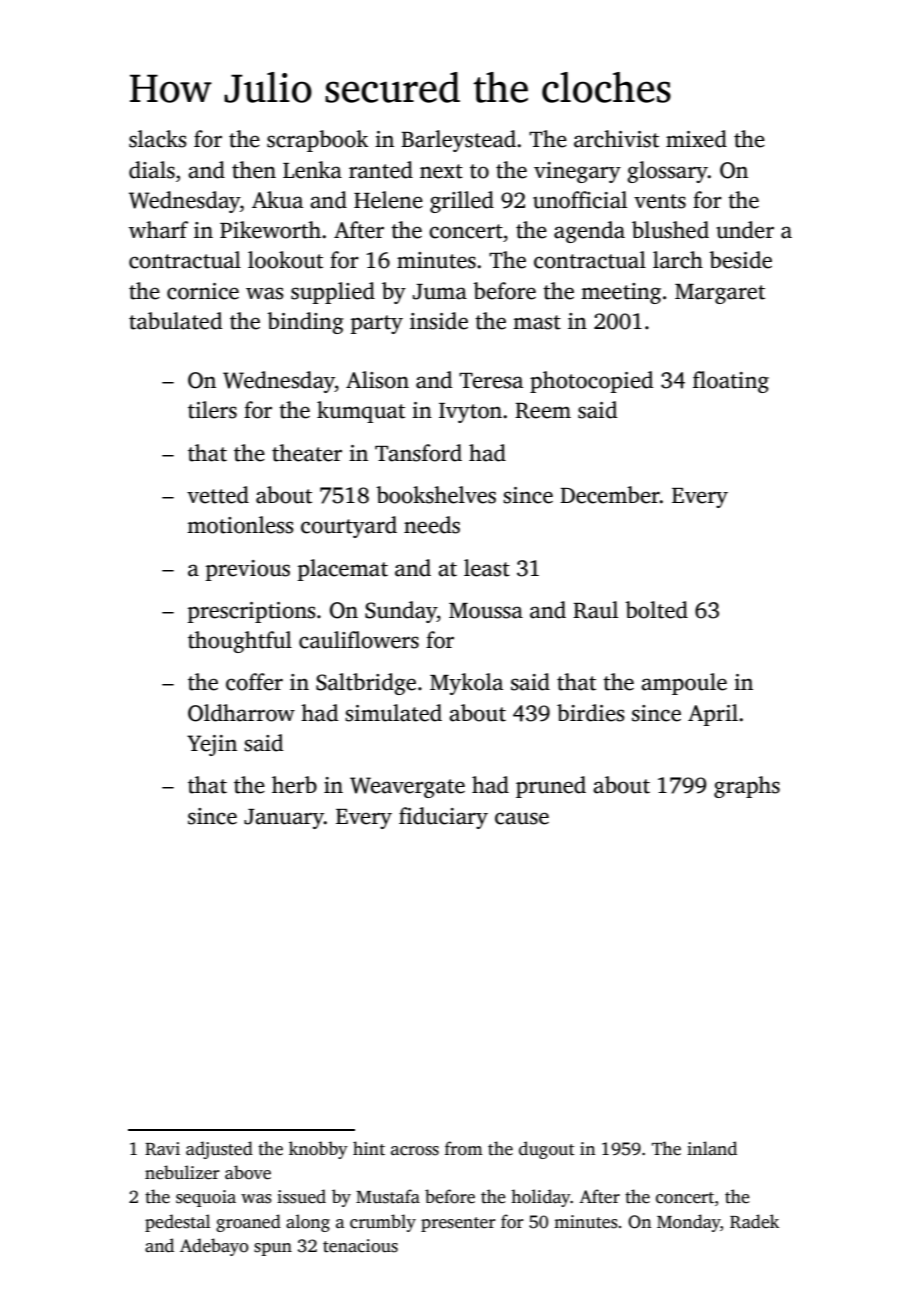  What do you see at coordinates (177, 1223) in the image?
I see `pedestal` at bounding box center [177, 1223].
